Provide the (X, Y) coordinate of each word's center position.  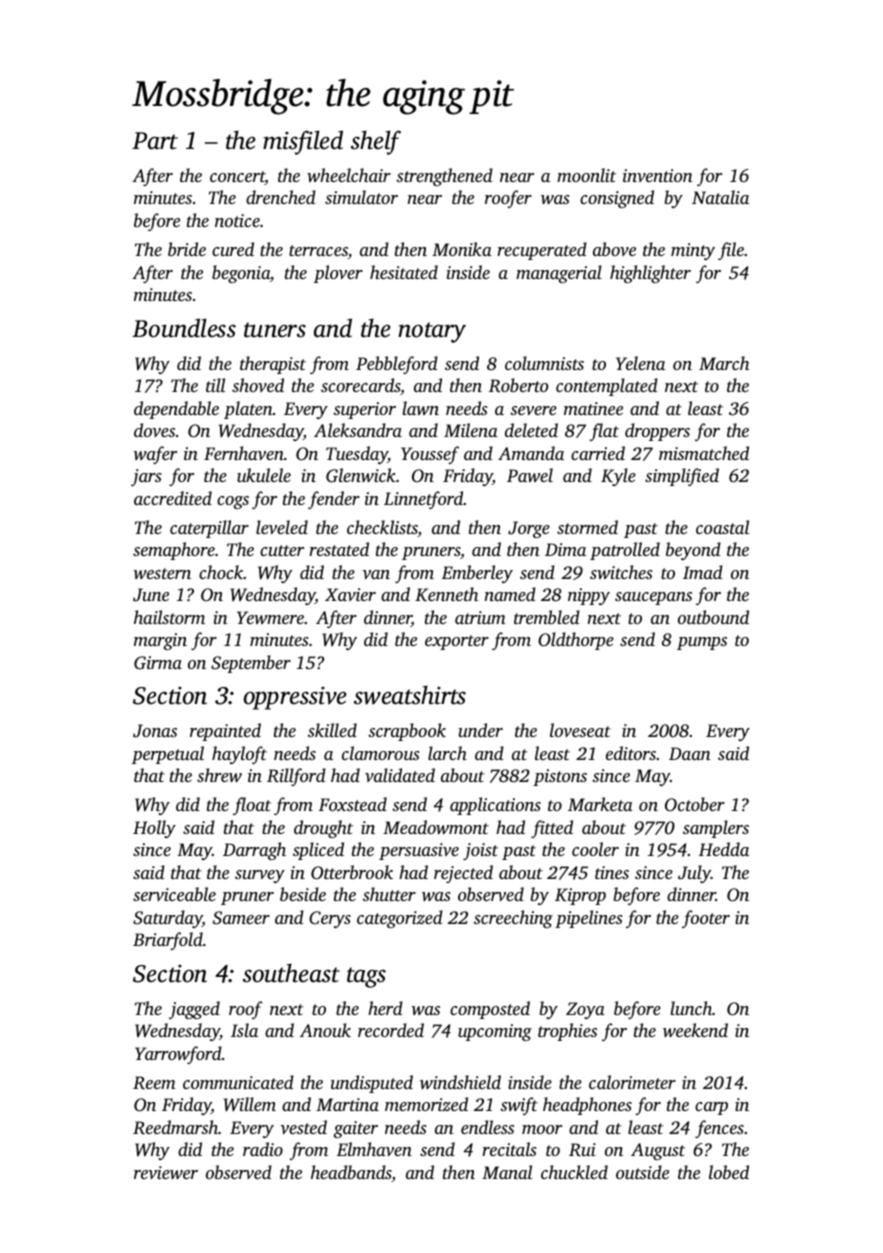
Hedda (724, 849)
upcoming (495, 1032)
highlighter (650, 274)
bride (187, 249)
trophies (567, 1032)
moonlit (586, 175)
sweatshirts (410, 695)
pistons (560, 777)
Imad (703, 572)
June (151, 595)
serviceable (174, 894)
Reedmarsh (175, 1127)
